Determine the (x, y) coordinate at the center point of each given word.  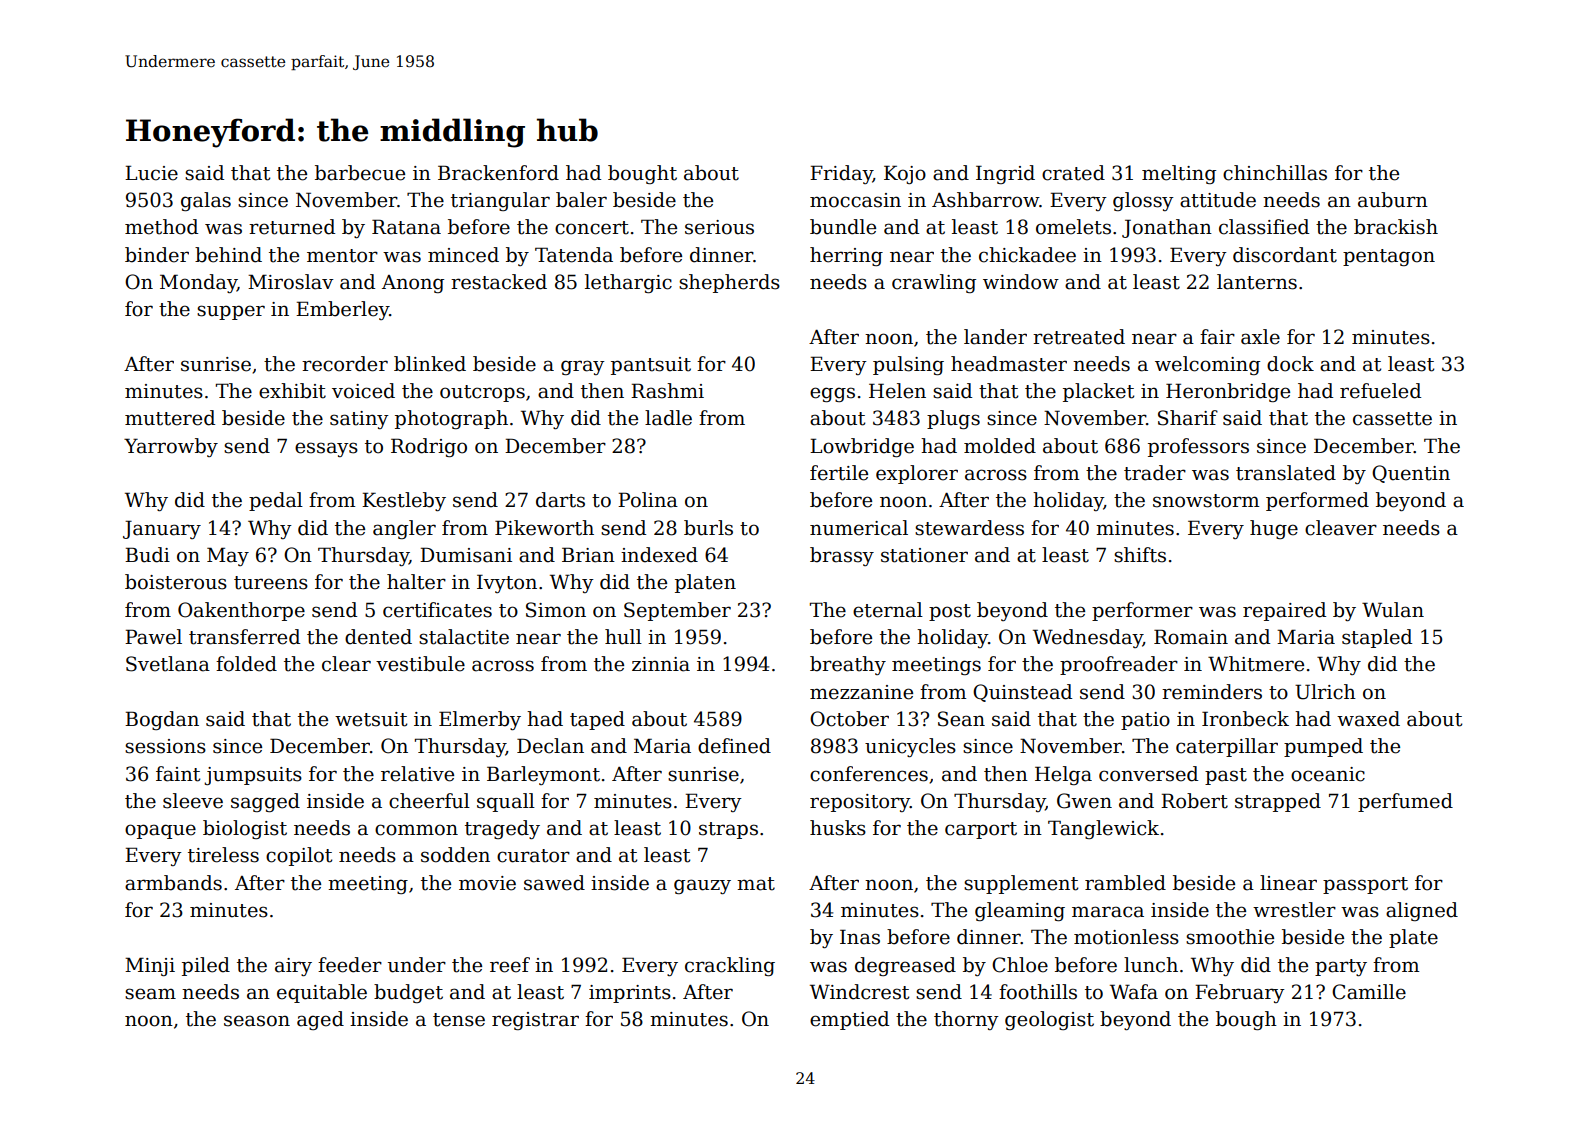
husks (838, 828)
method (161, 227)
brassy (842, 556)
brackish (1396, 227)
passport (1365, 885)
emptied (849, 1020)
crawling (934, 283)
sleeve (193, 801)
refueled (1380, 391)
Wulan (1393, 610)
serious (719, 227)
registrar (535, 1021)
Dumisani (466, 555)
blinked (430, 364)
